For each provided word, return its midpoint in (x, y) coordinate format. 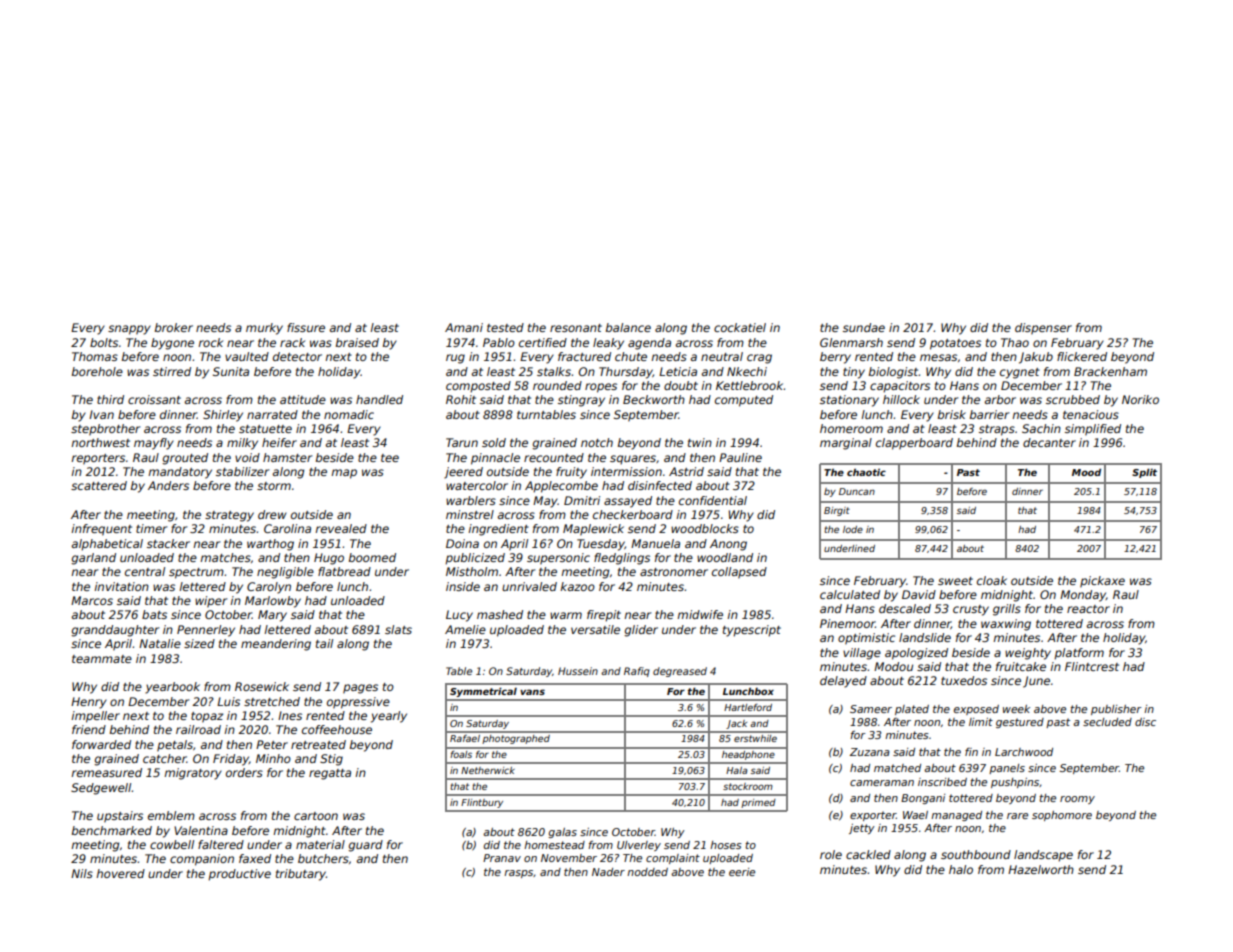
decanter (1049, 442)
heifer (279, 442)
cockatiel (740, 327)
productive (239, 875)
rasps (518, 874)
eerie (742, 872)
